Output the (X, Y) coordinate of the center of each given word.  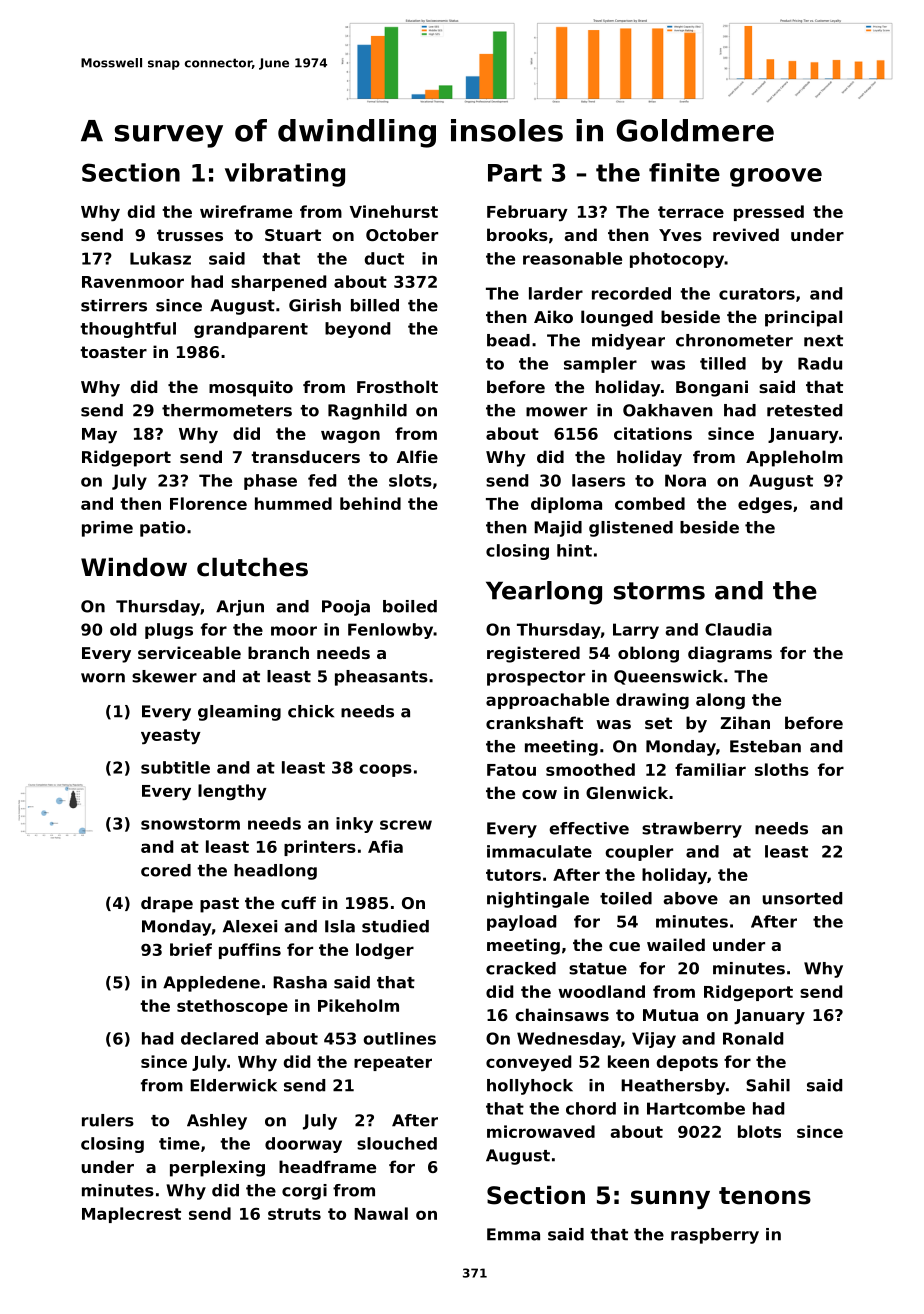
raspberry (715, 1236)
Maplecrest (131, 1215)
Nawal (381, 1213)
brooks (517, 234)
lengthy (232, 792)
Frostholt (397, 386)
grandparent (251, 330)
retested (804, 410)
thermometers (227, 410)
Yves (680, 235)
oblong (648, 654)
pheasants (381, 678)
